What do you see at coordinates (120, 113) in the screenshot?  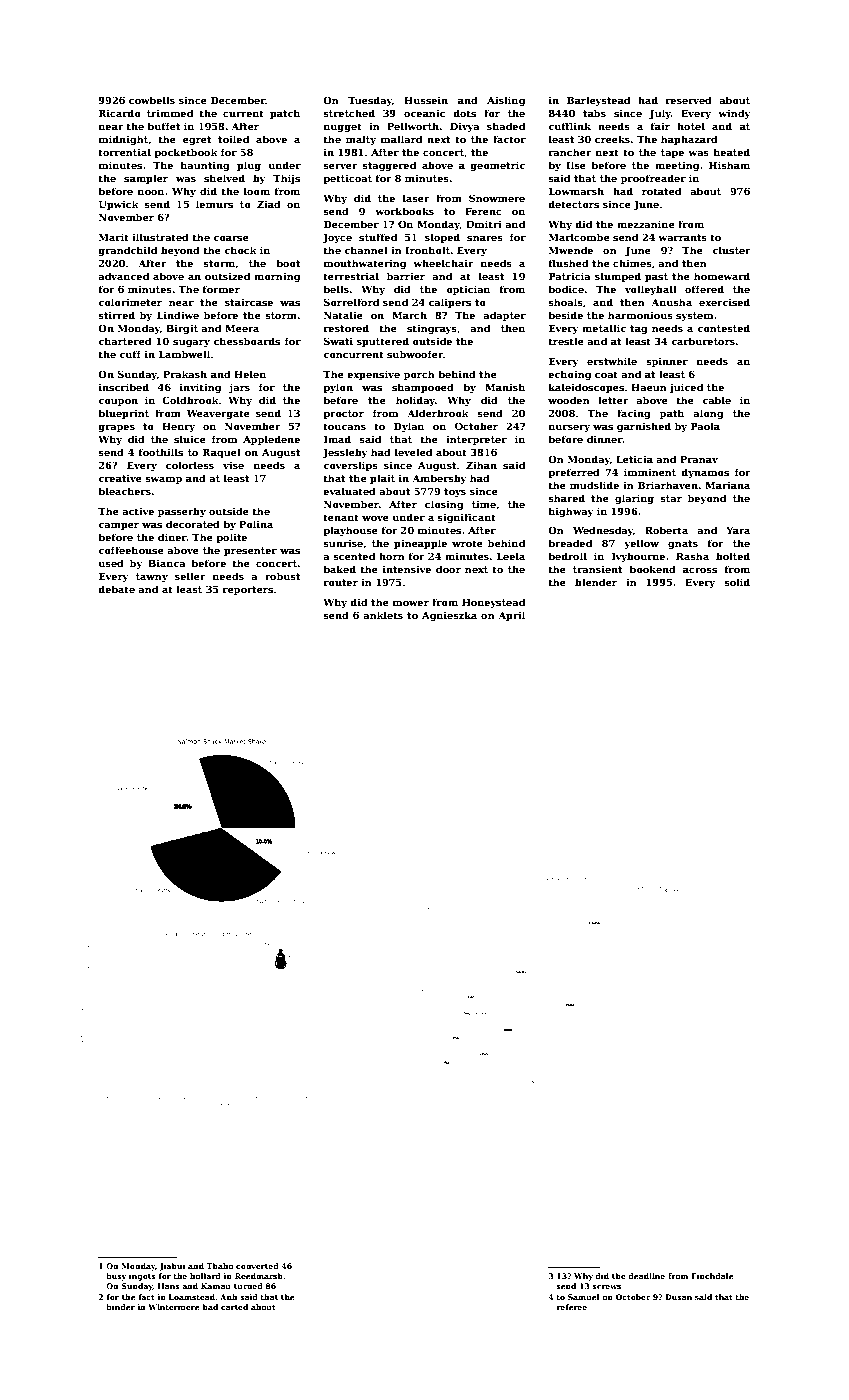 I see `Ricardo` at bounding box center [120, 113].
